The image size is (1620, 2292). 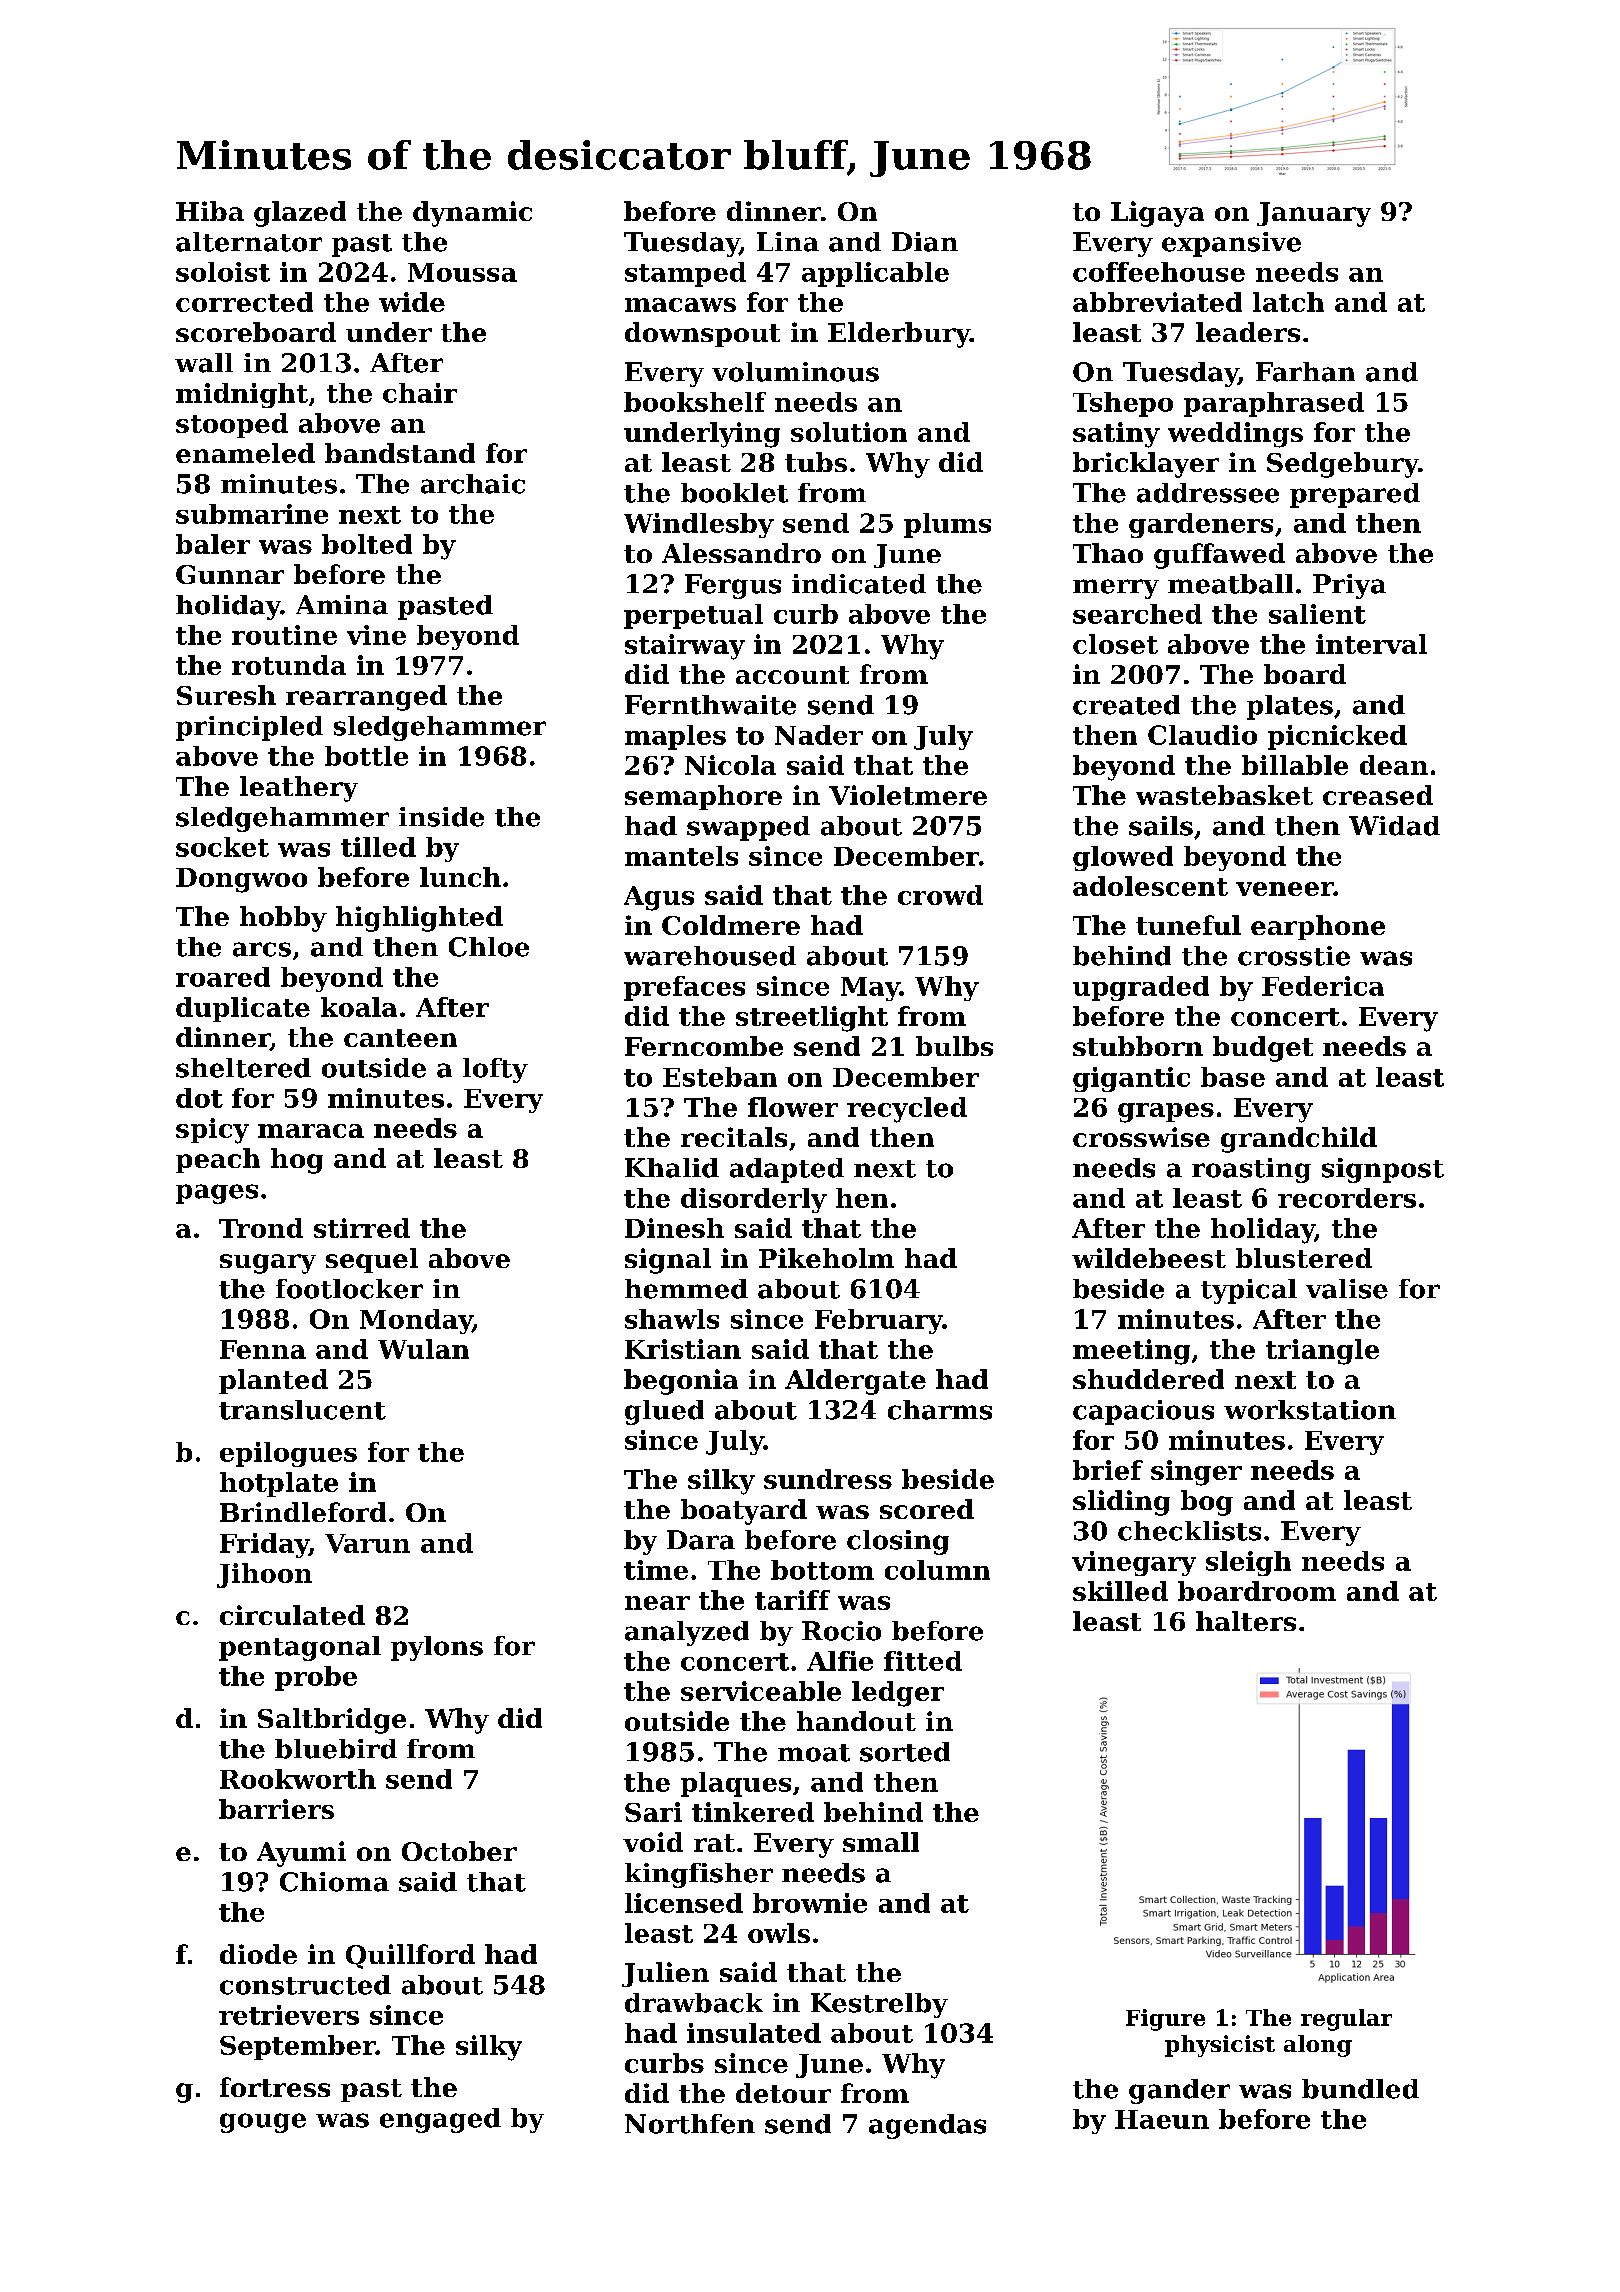 What do you see at coordinates (232, 425) in the page?
I see `stooped` at bounding box center [232, 425].
